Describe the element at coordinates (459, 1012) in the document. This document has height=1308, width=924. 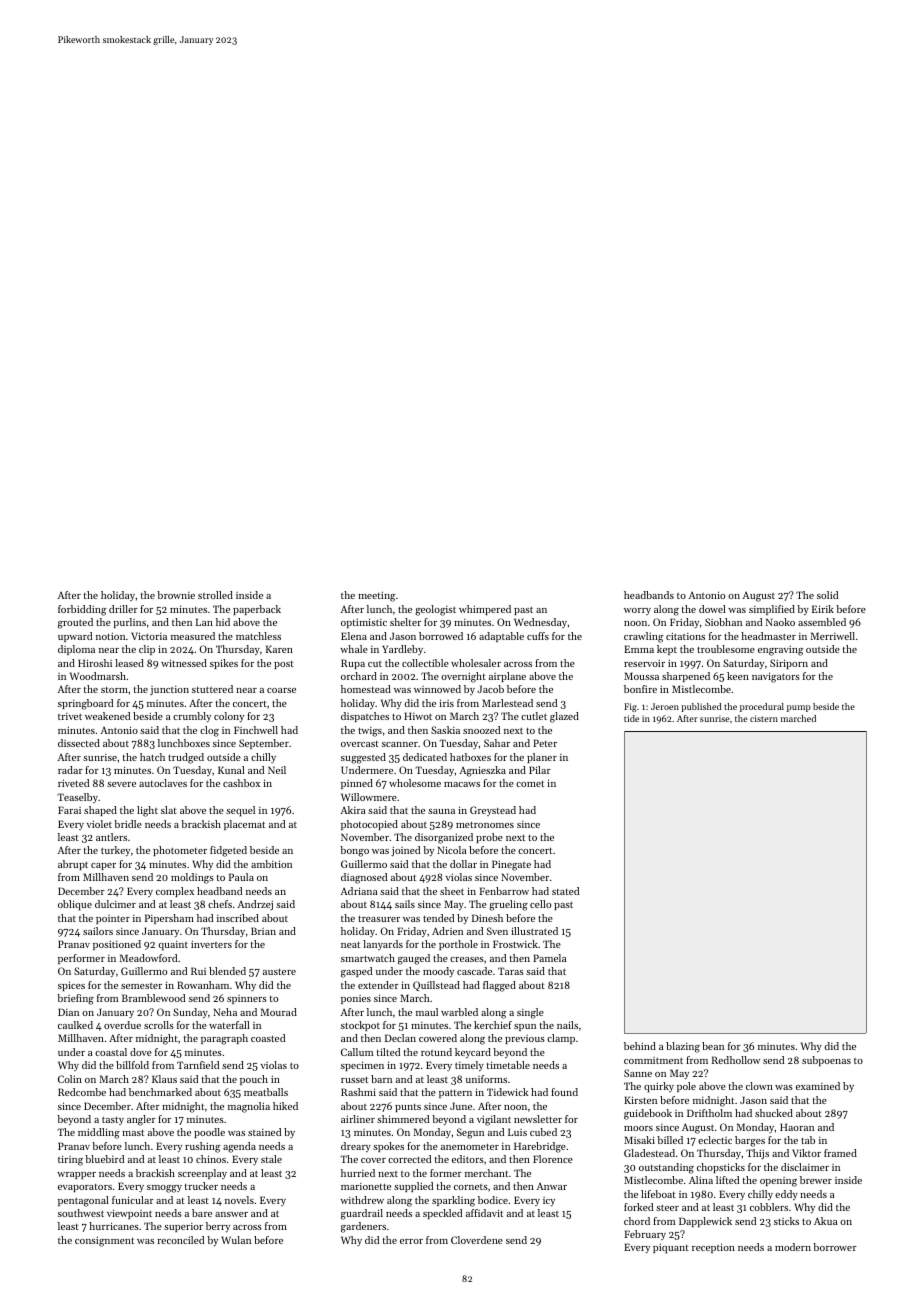
I see `warbled` at that location.
